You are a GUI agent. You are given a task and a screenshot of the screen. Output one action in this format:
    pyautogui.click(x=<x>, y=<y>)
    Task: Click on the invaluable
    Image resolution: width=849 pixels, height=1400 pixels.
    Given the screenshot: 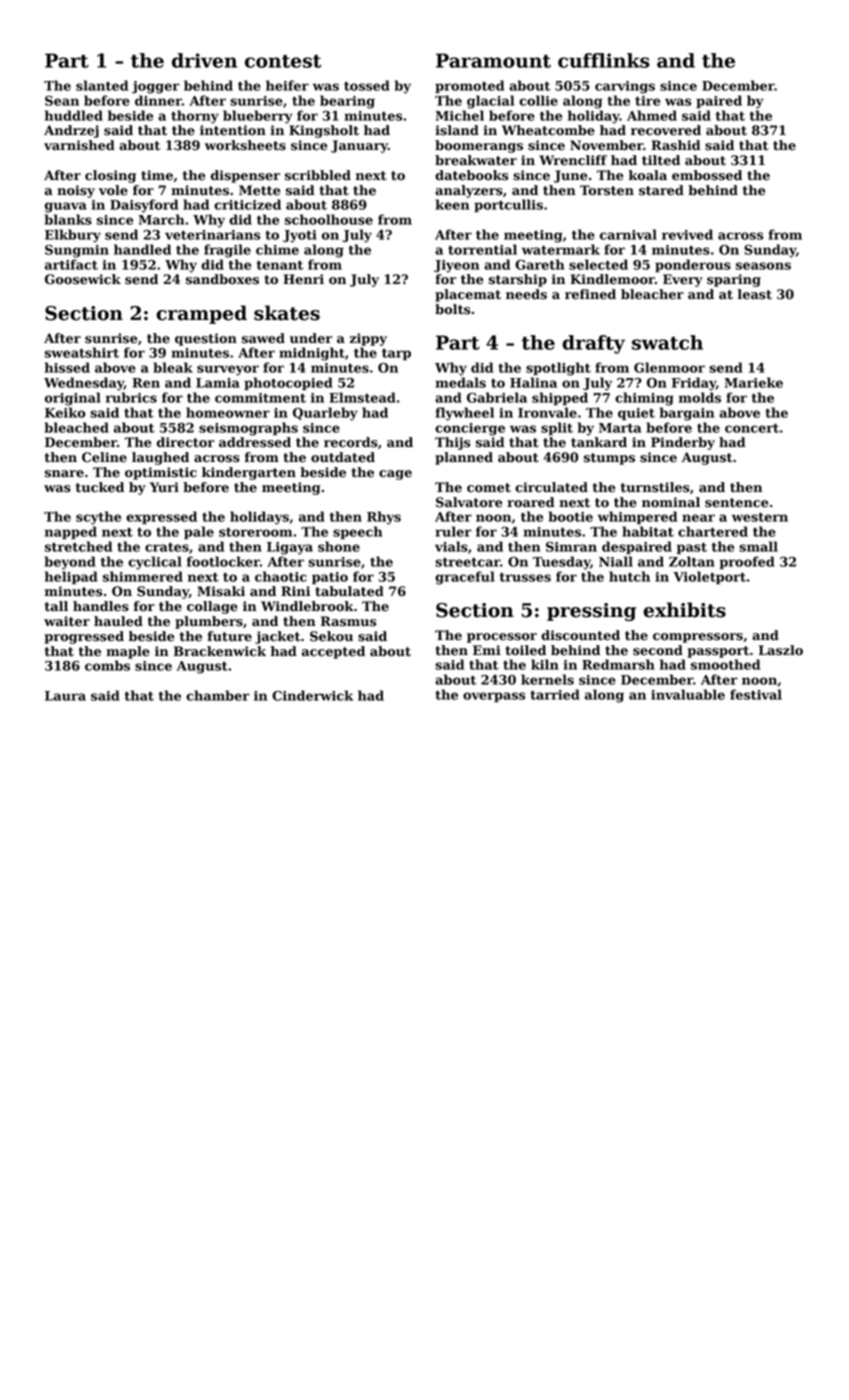 What is the action you would take?
    pyautogui.click(x=688, y=694)
